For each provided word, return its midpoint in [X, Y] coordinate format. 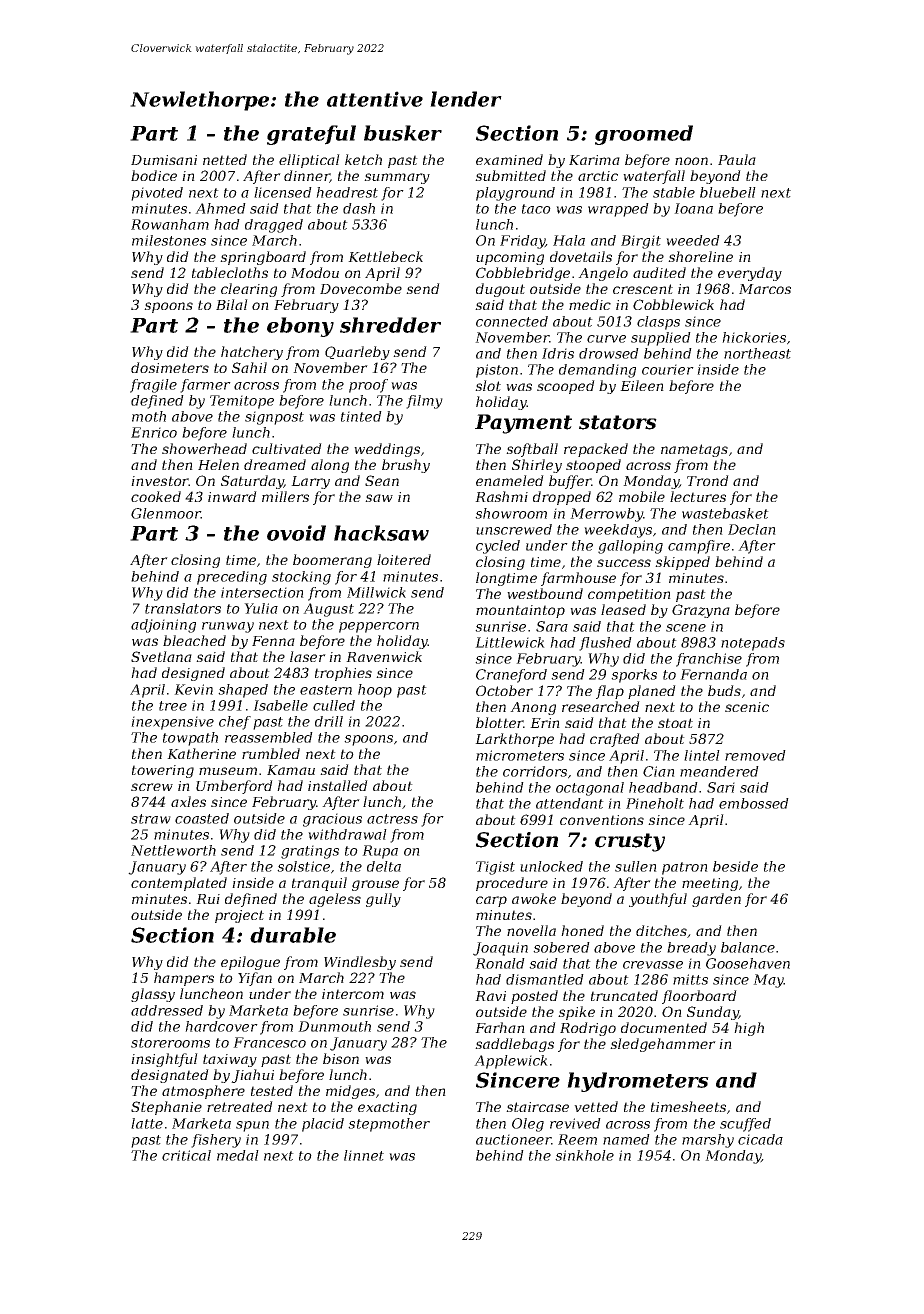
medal [238, 1155]
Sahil [249, 367]
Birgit [641, 242]
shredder [390, 325]
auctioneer [513, 1139]
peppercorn [379, 627]
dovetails [581, 256]
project [239, 916]
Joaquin [500, 949]
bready [691, 949]
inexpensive [172, 723]
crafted [615, 740]
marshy [708, 1141]
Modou [315, 272]
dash [359, 208]
